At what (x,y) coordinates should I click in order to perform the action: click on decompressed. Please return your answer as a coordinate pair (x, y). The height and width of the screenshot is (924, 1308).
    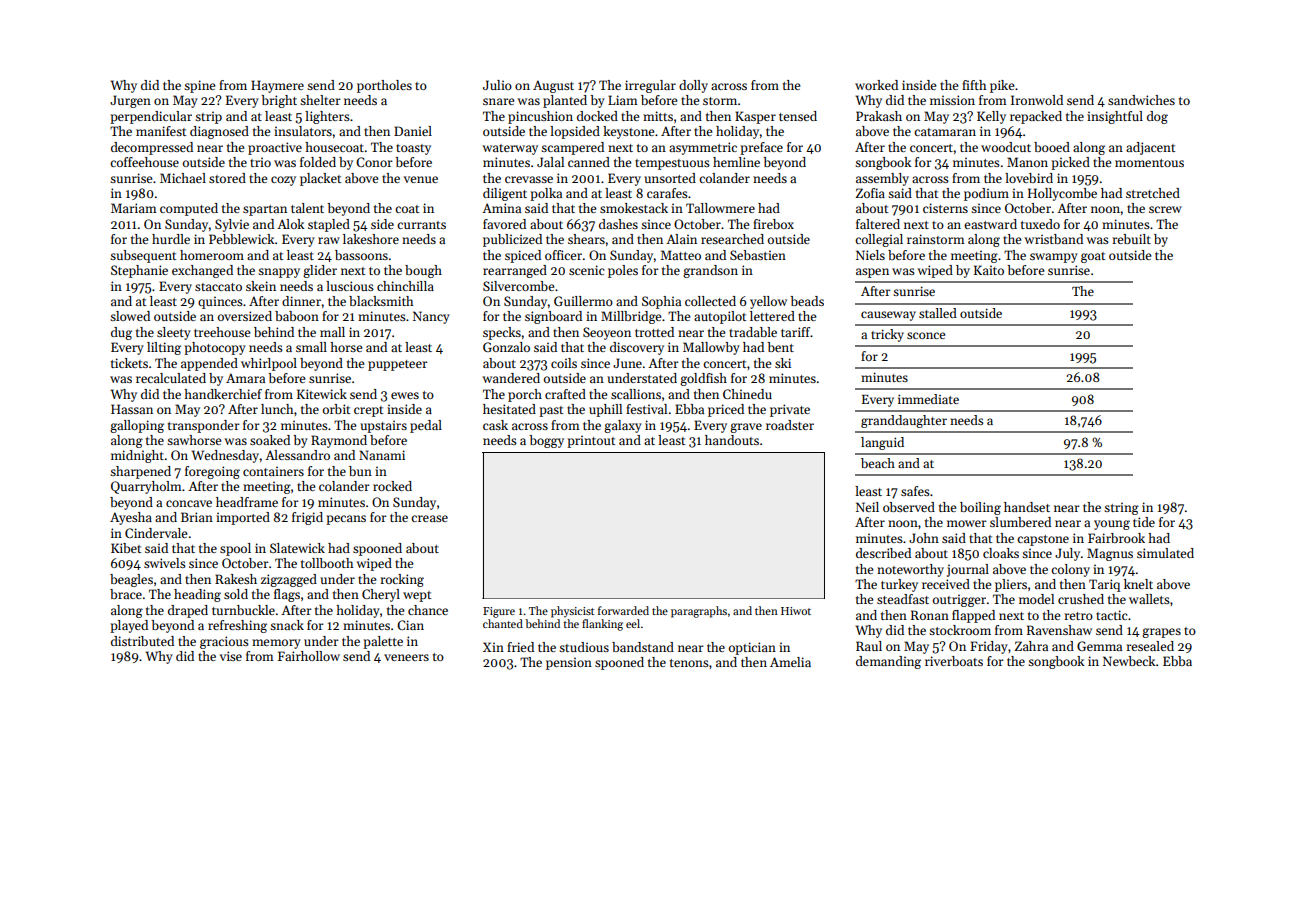
    Looking at the image, I should click on (152, 148).
